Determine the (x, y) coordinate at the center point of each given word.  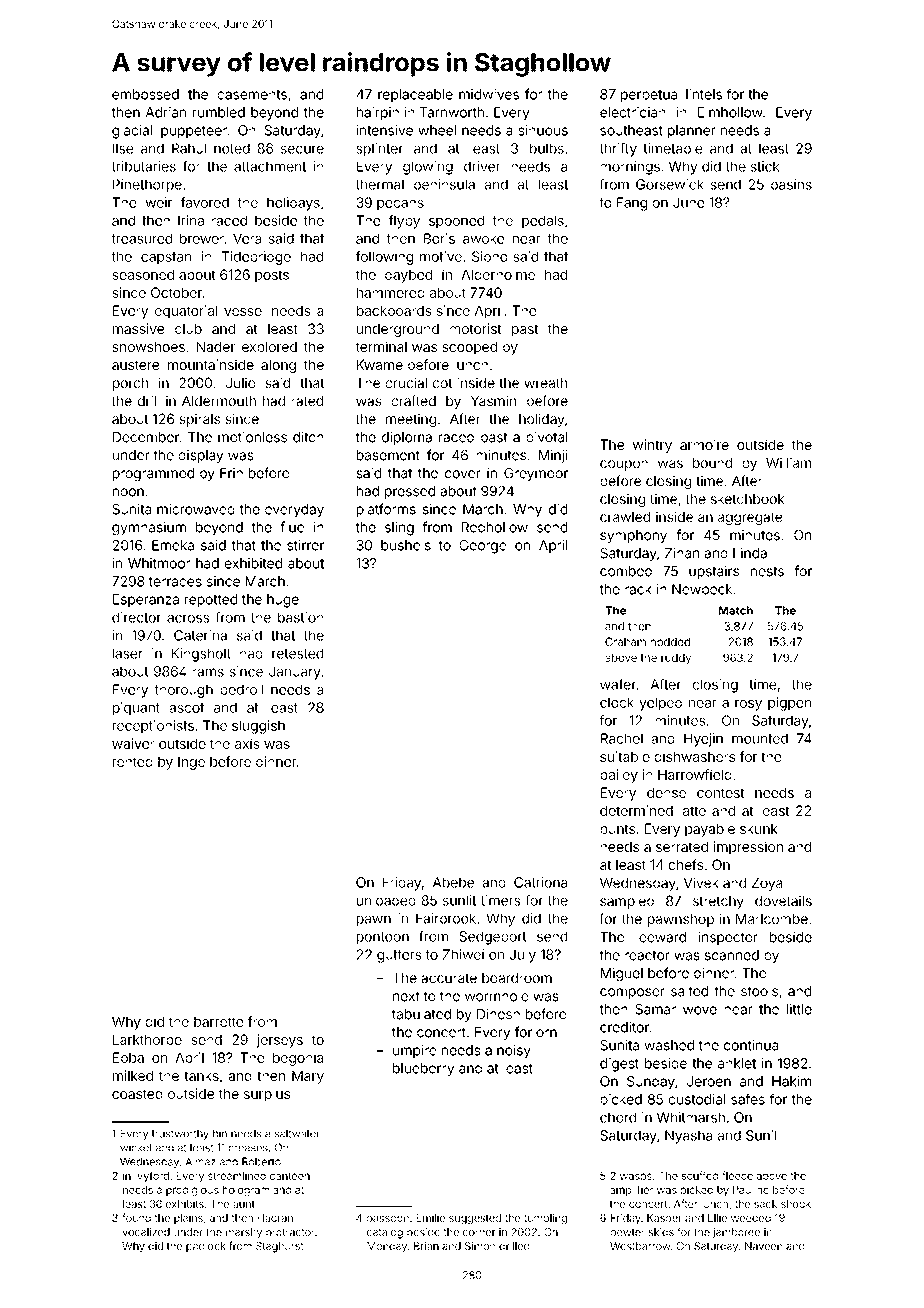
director (136, 617)
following (384, 258)
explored (269, 347)
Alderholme (498, 274)
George (483, 547)
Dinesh (498, 1014)
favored (205, 202)
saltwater (297, 1133)
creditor (624, 1027)
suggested (475, 1219)
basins (791, 184)
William (788, 462)
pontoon (383, 938)
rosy (748, 705)
